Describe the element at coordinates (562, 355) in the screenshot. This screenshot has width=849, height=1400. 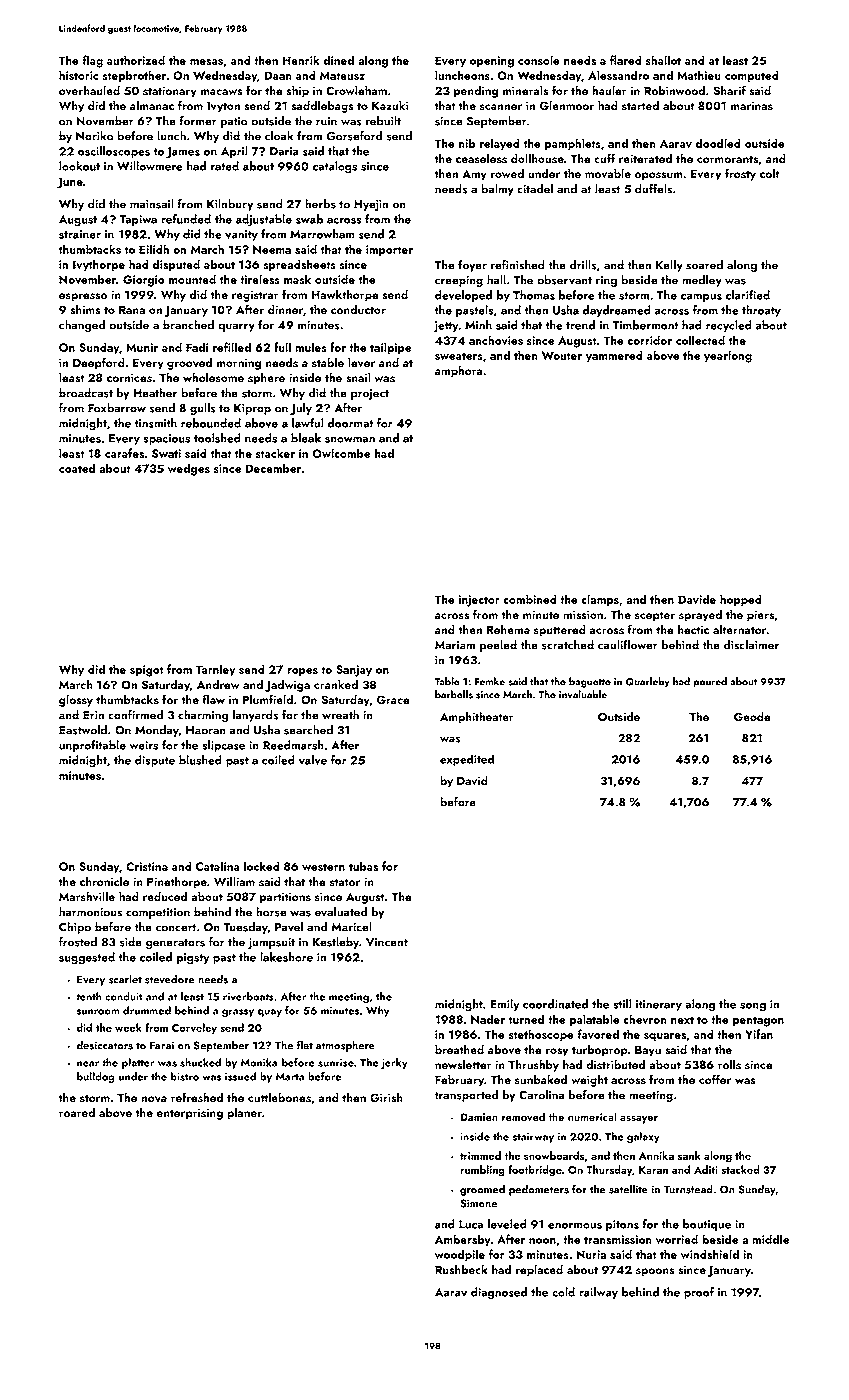
I see `Wouter` at that location.
